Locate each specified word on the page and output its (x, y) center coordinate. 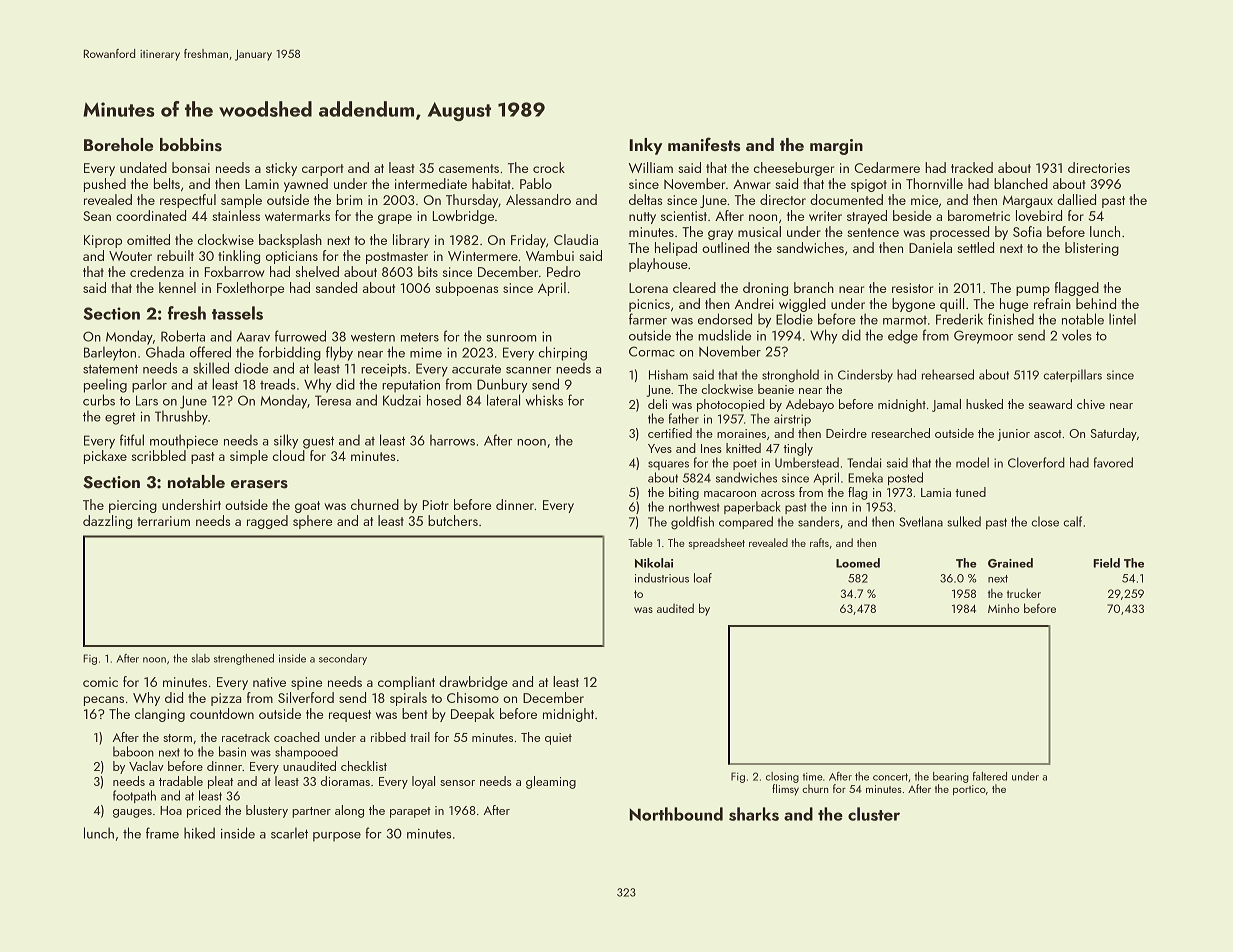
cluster (874, 814)
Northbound (676, 814)
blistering (1092, 249)
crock (549, 167)
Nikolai (654, 563)
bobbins (191, 145)
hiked (199, 833)
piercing (133, 506)
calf (1072, 521)
